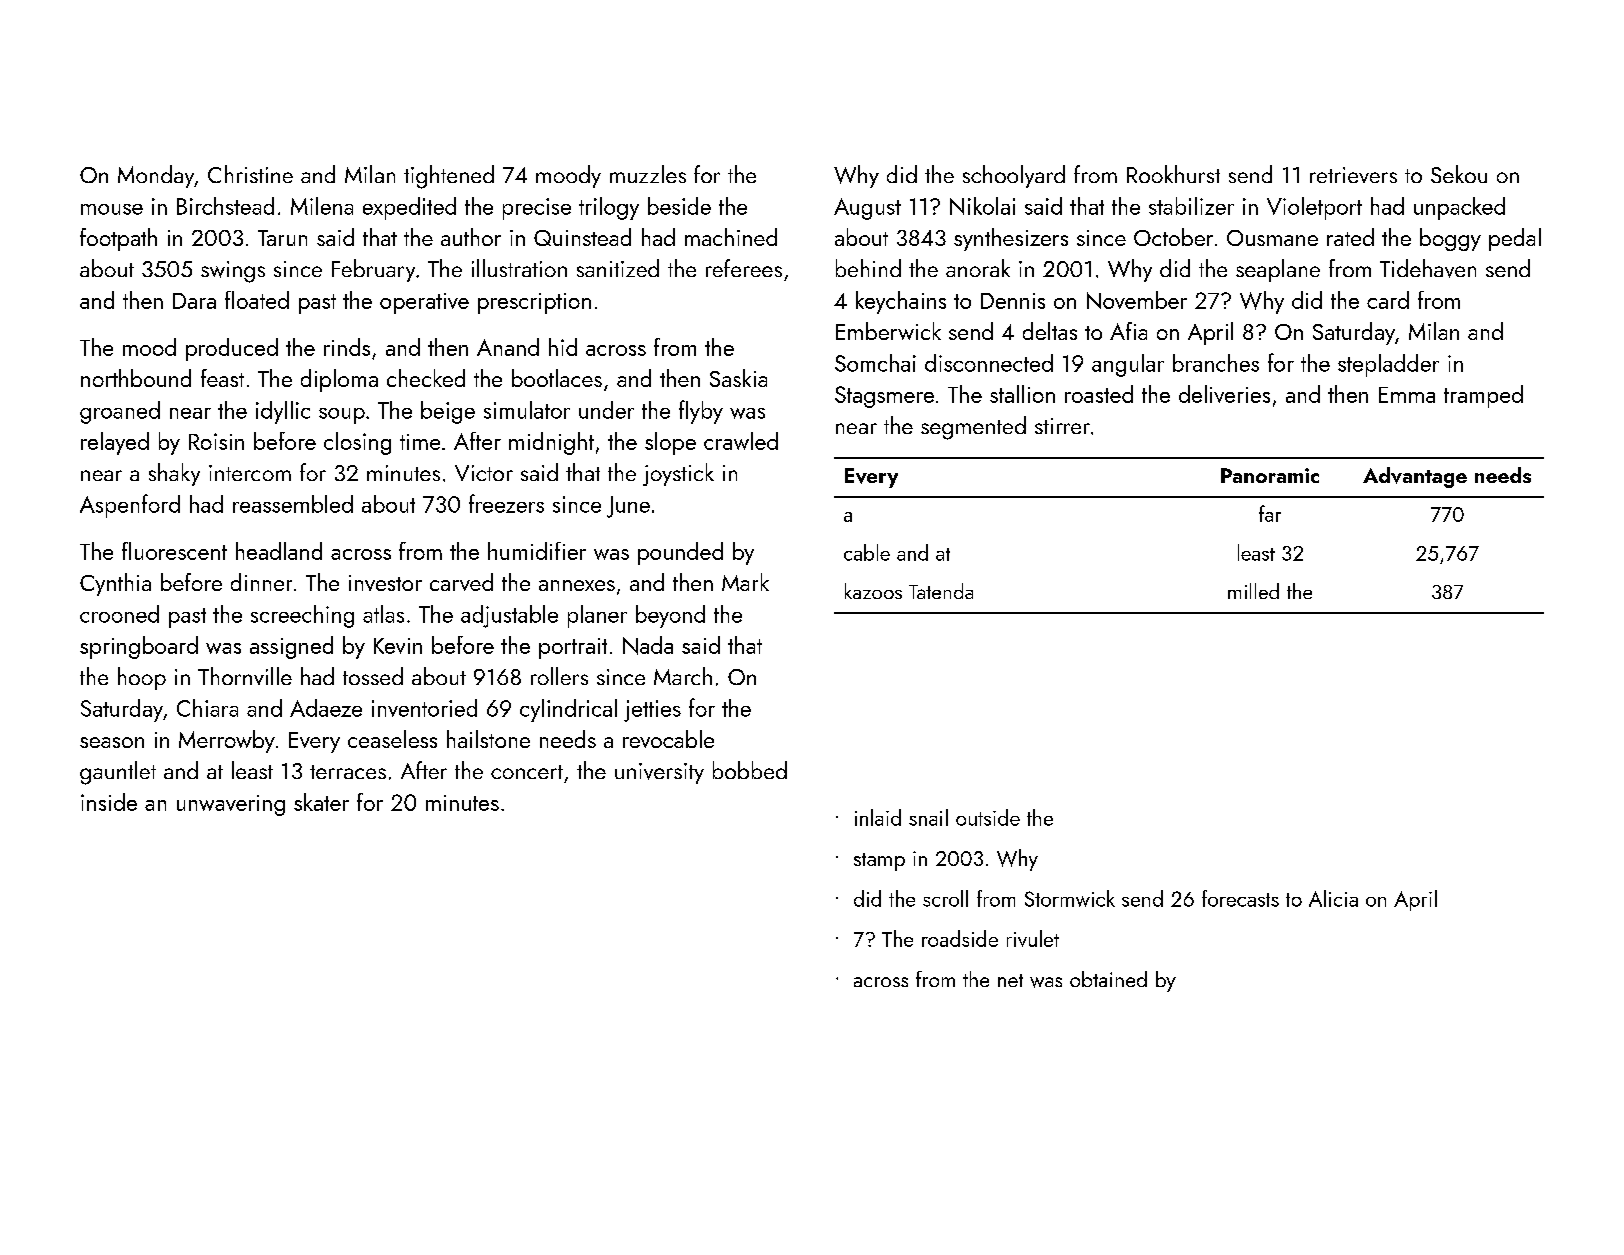 This page has width=1624, height=1255. What do you see at coordinates (1333, 898) in the page?
I see `Alicia` at bounding box center [1333, 898].
